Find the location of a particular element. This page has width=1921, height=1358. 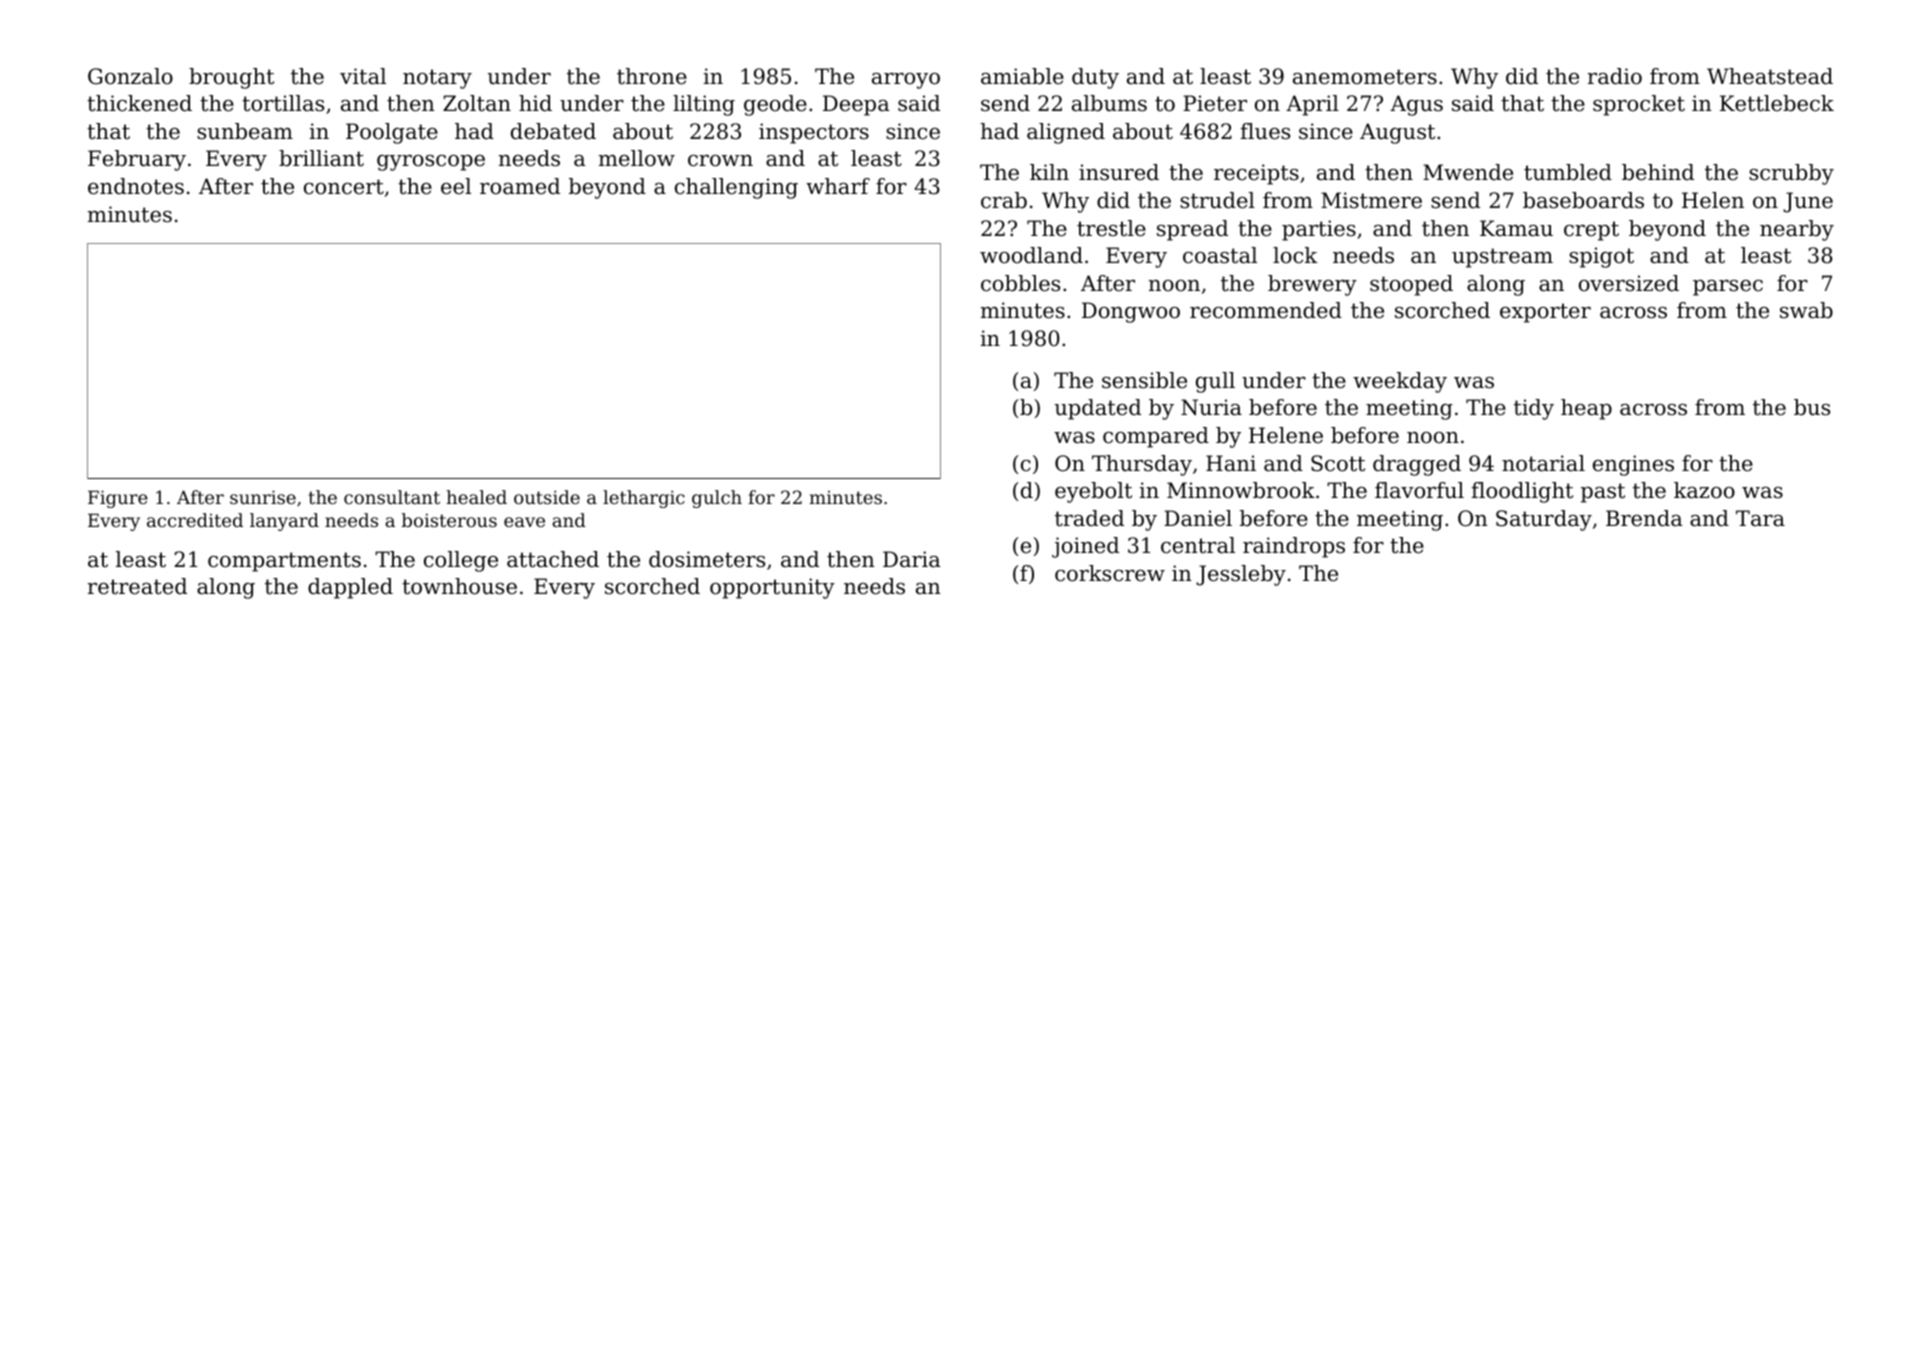

inspectors is located at coordinates (814, 133).
